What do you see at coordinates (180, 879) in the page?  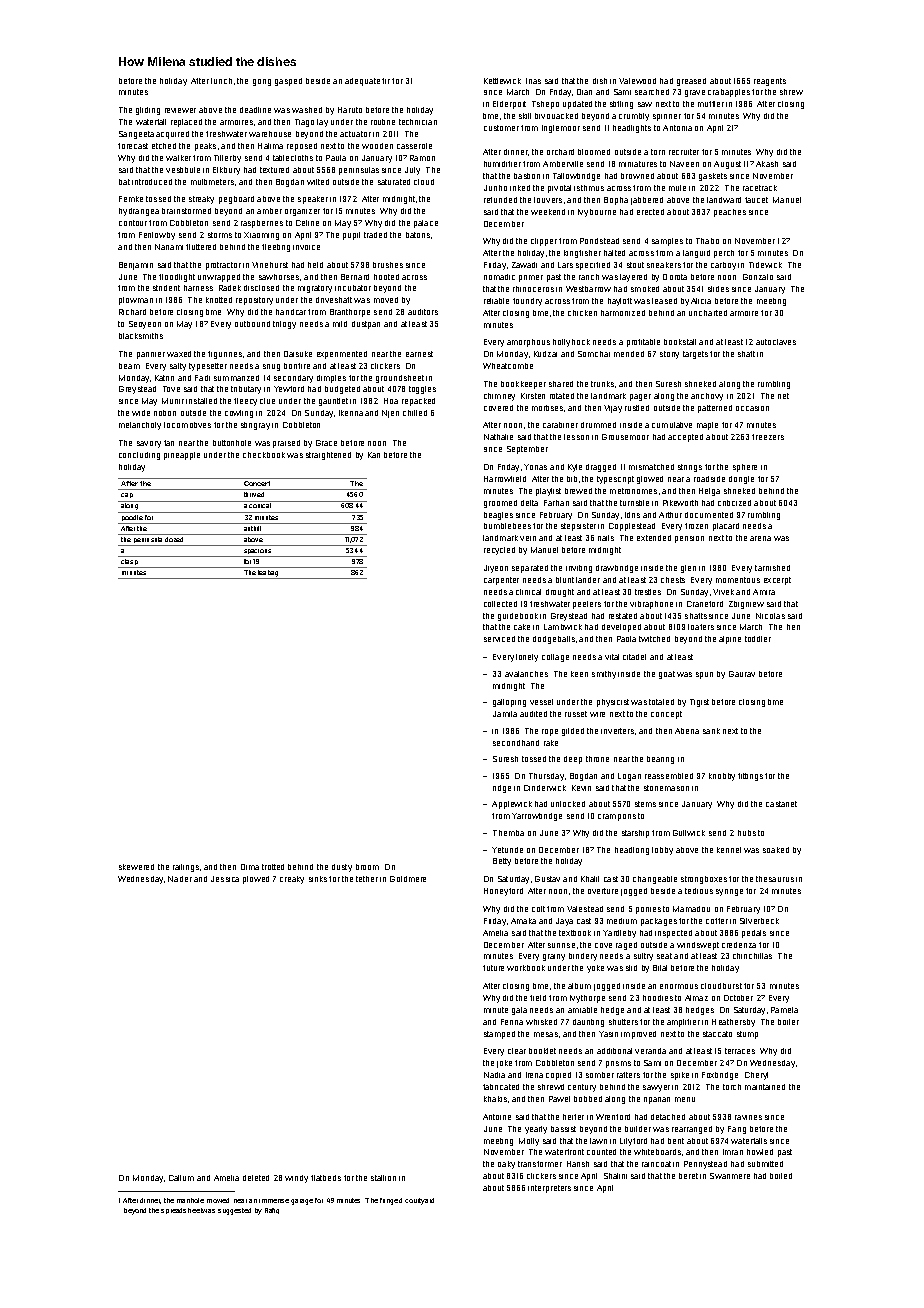 I see `Nader` at bounding box center [180, 879].
